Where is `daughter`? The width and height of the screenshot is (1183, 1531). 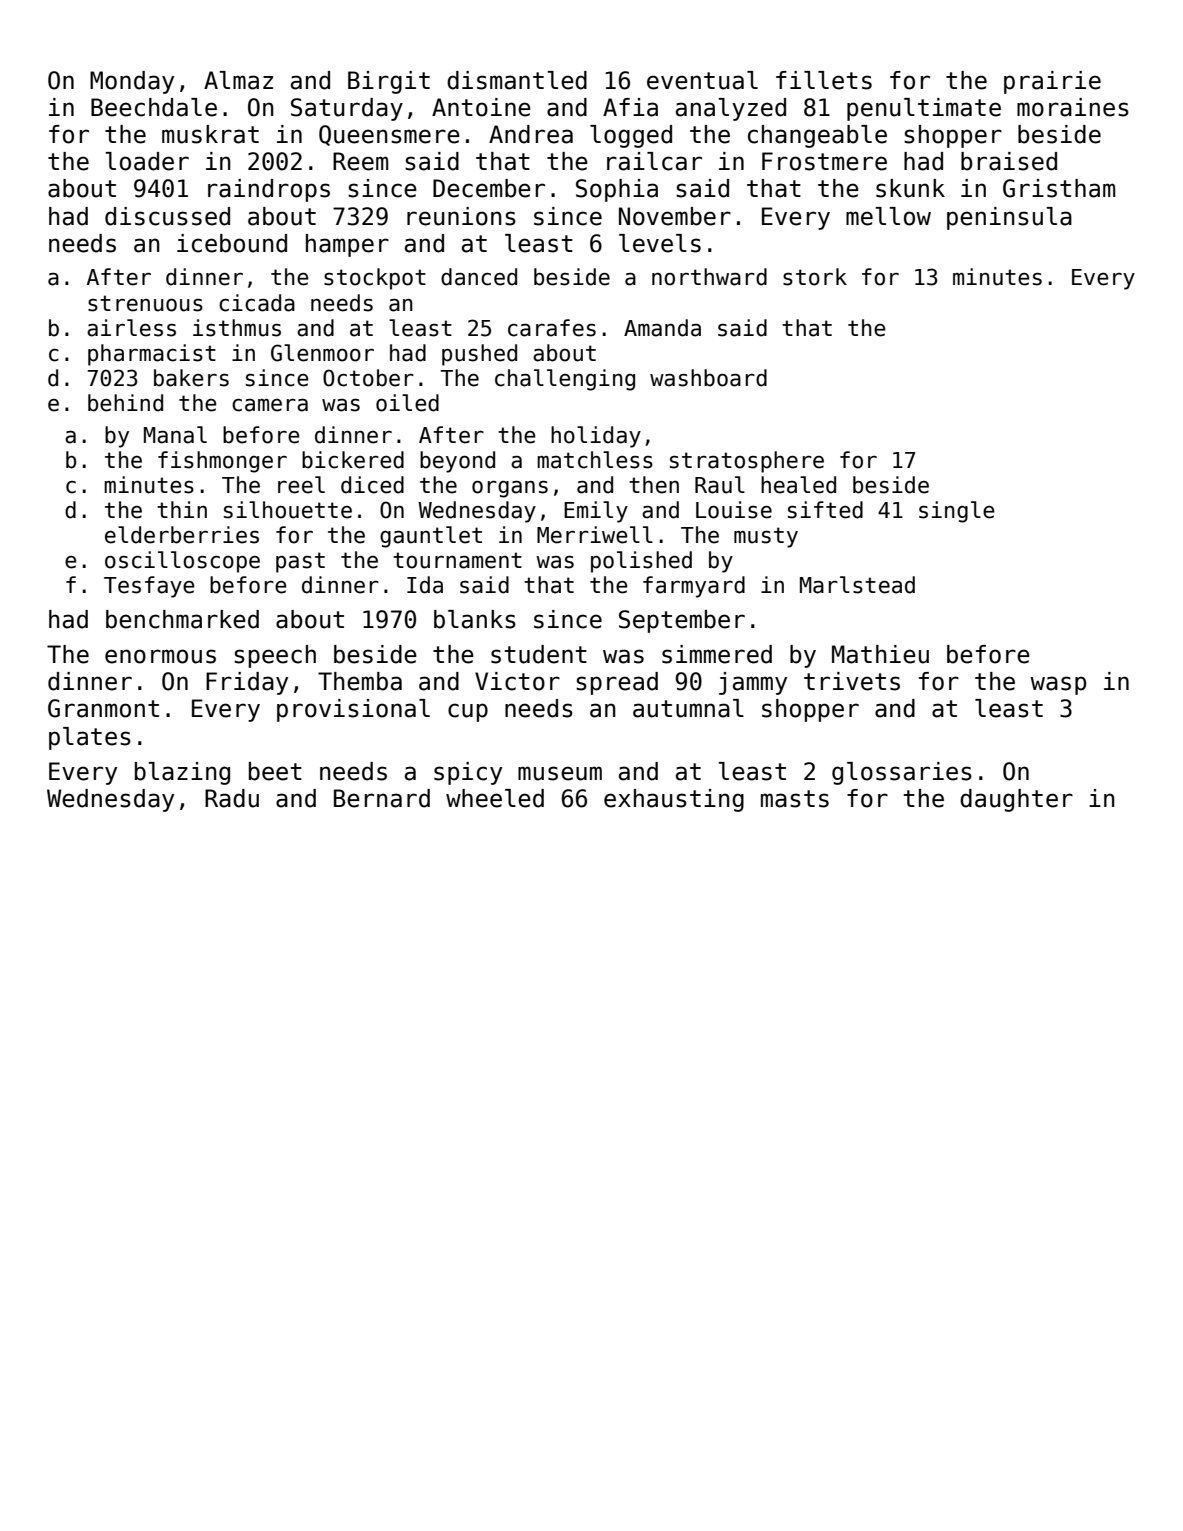
daughter is located at coordinates (1016, 800).
